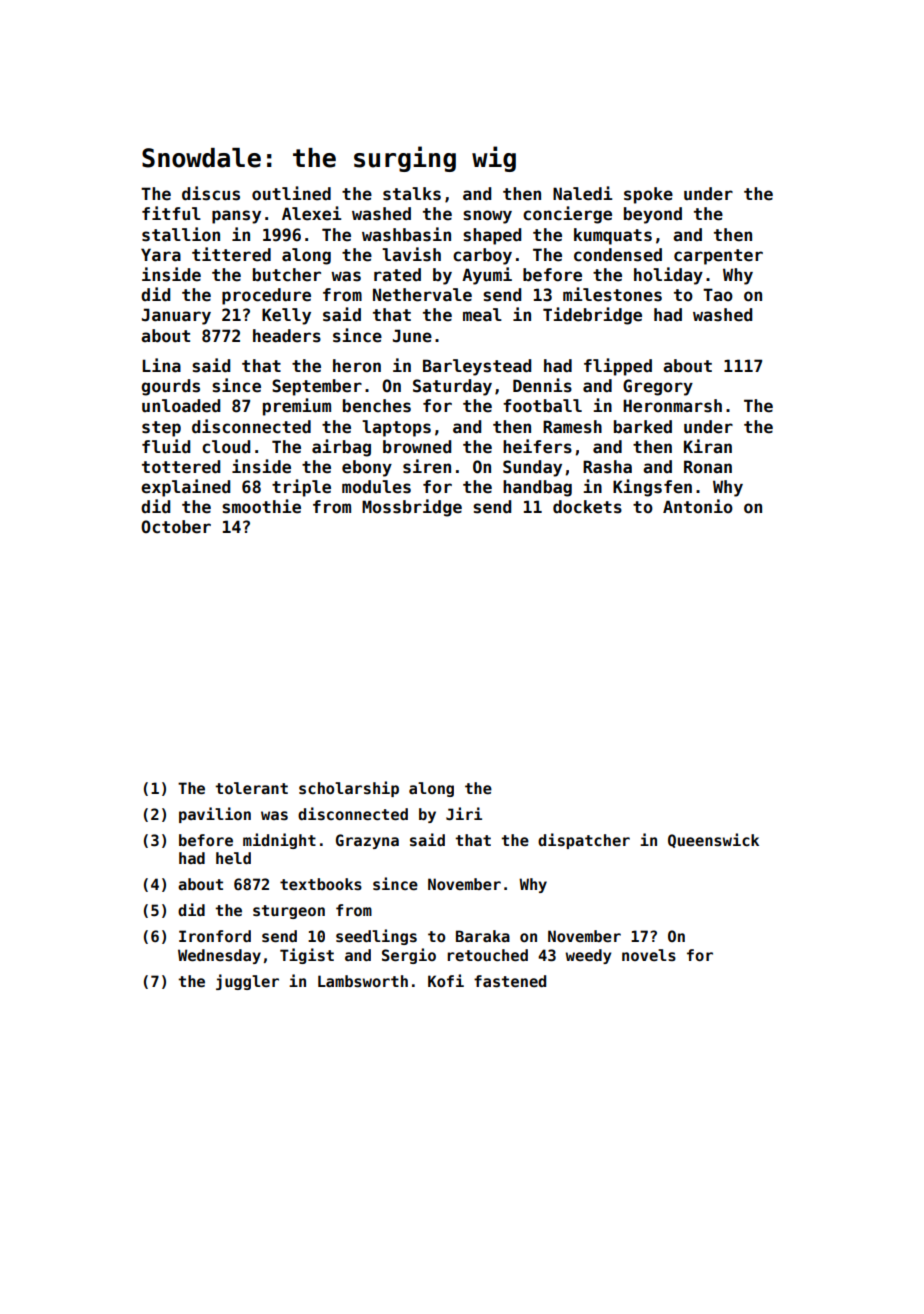 The image size is (924, 1314). What do you see at coordinates (708, 446) in the screenshot?
I see `Kiran` at bounding box center [708, 446].
